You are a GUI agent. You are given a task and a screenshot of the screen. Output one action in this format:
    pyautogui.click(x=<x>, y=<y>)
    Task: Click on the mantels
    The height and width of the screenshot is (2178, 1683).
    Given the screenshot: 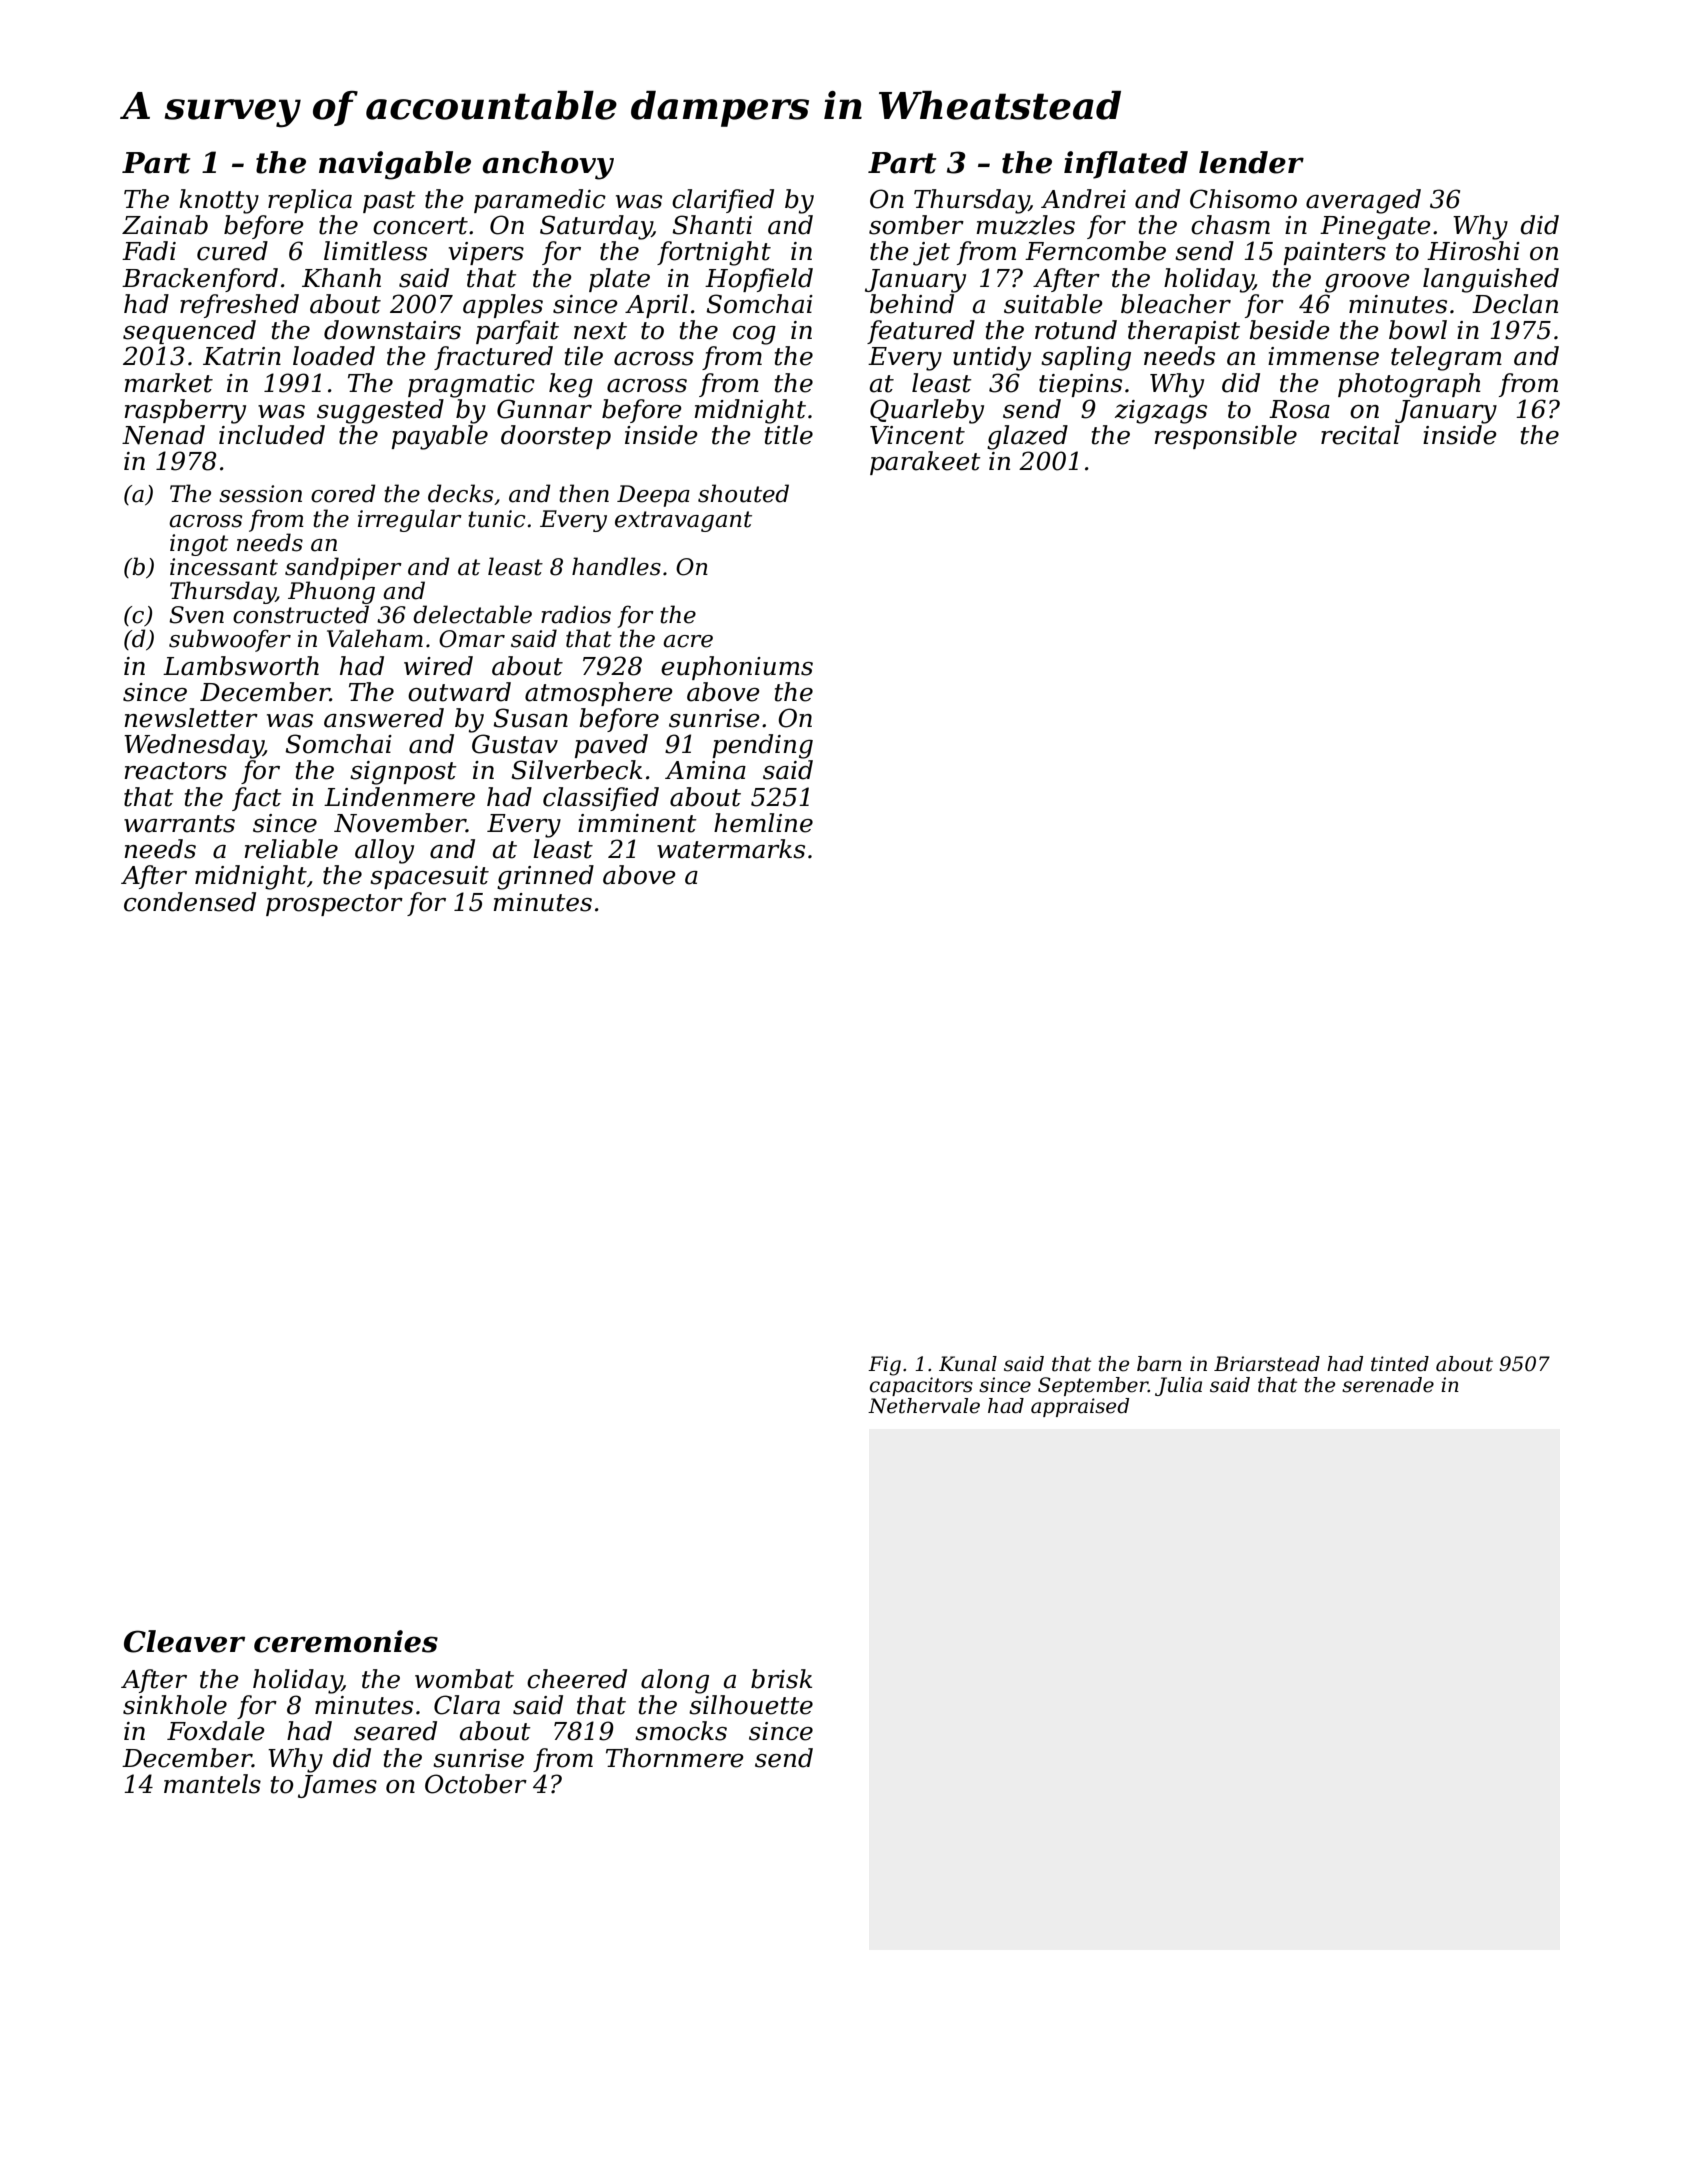 What is the action you would take?
    pyautogui.click(x=212, y=1784)
